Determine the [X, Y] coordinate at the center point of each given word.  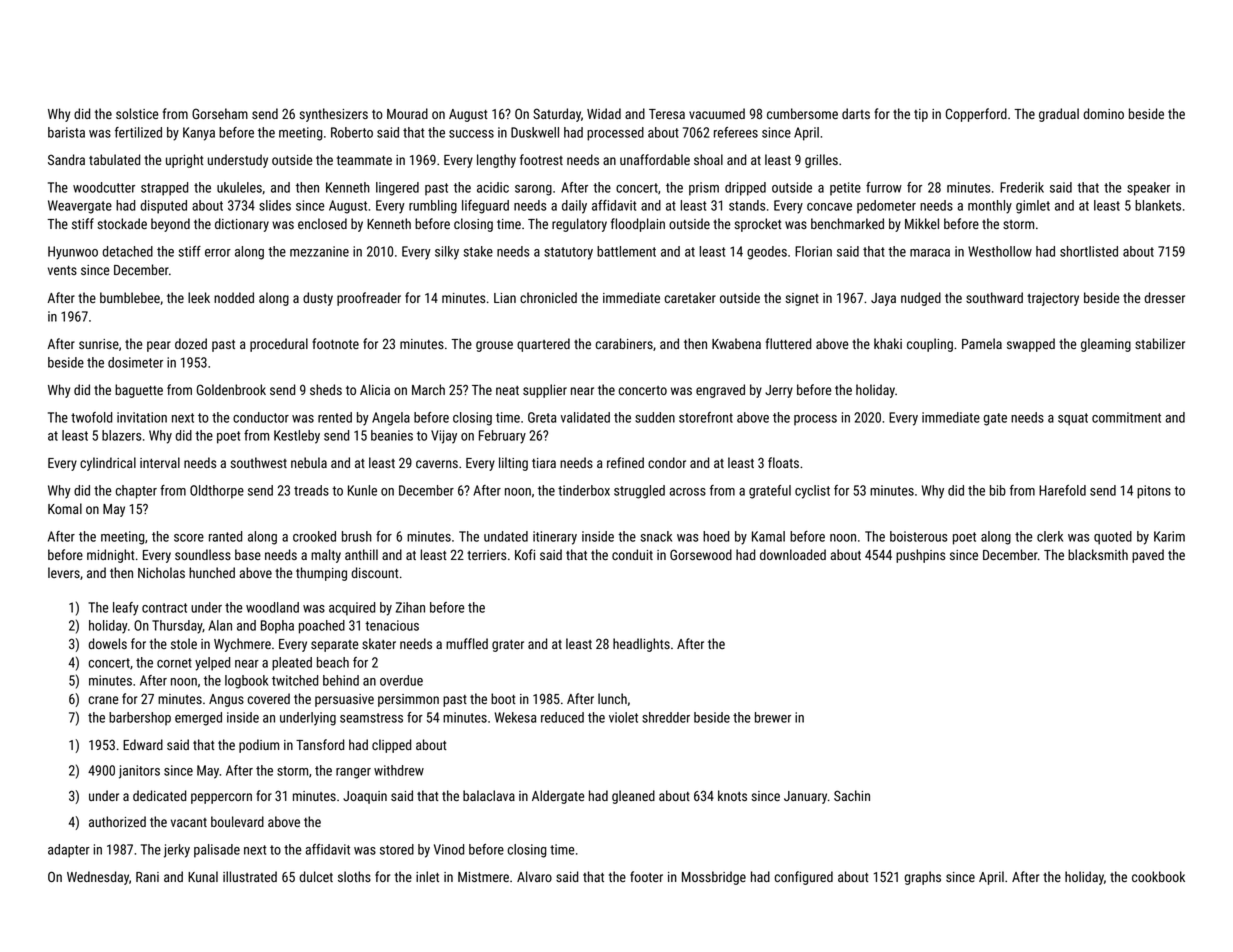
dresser [1164, 297]
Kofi [525, 554]
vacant [189, 822]
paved [1148, 556]
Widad [604, 113]
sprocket [758, 225]
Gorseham [220, 113]
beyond [170, 225]
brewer [773, 717]
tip [921, 115]
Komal [65, 508]
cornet [174, 663]
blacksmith [1098, 554]
